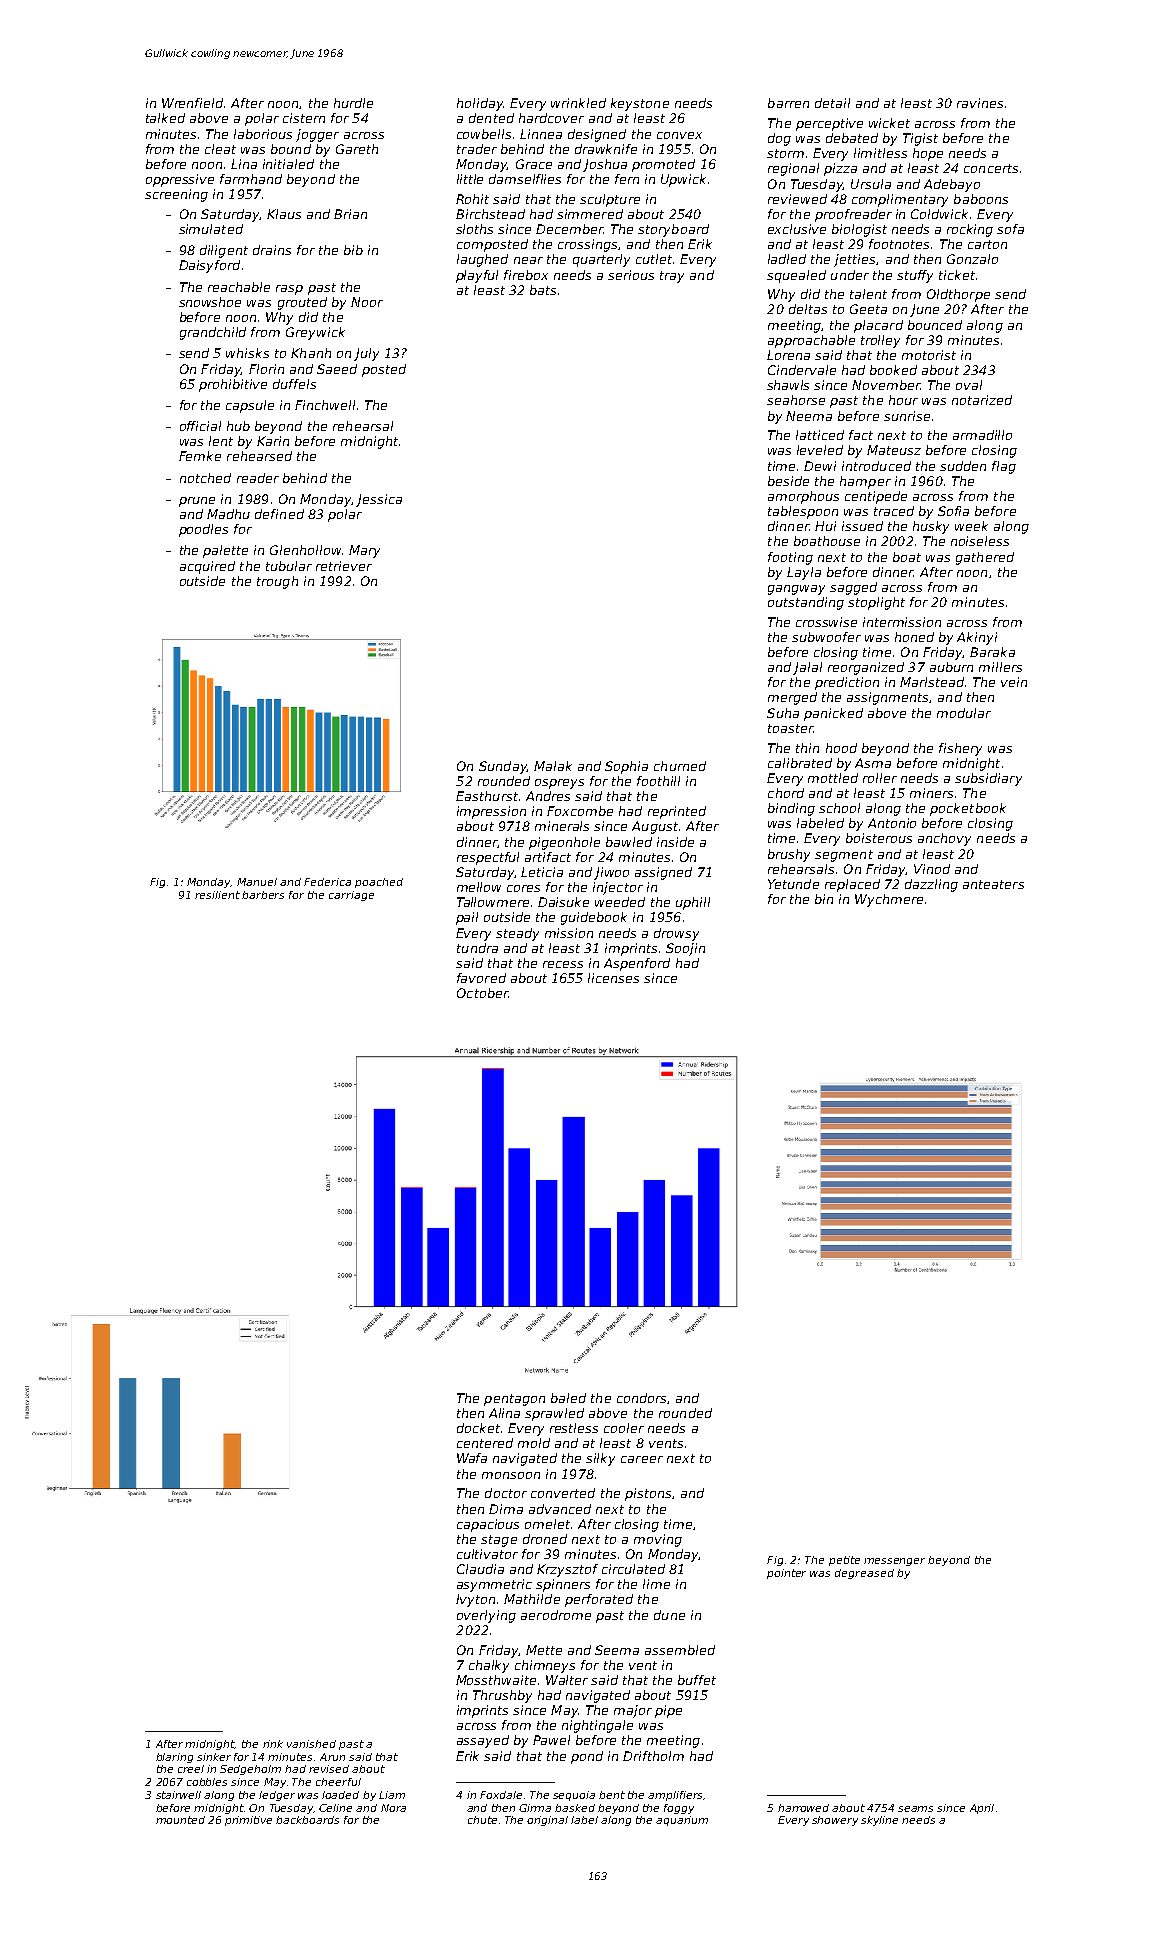 This screenshot has height=1935, width=1175. I want to click on petite, so click(844, 1561).
